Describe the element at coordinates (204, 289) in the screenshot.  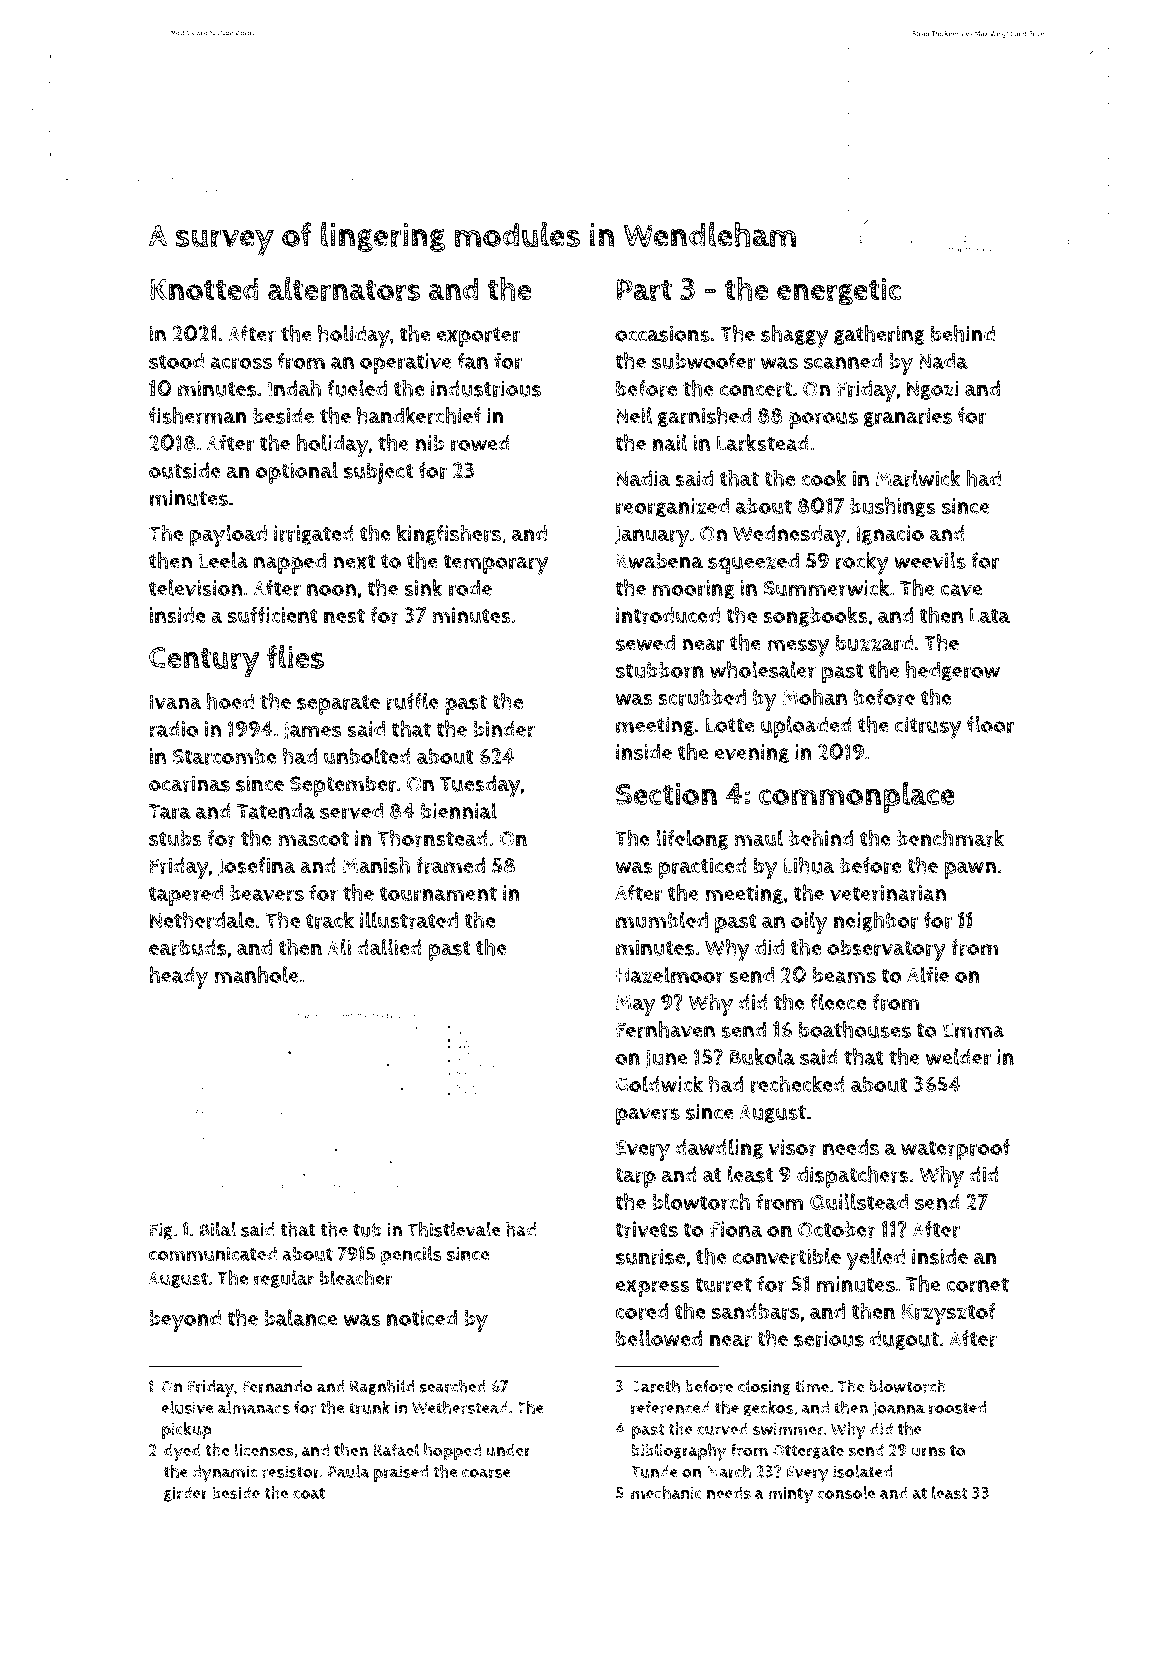
I see `Knotted` at that location.
